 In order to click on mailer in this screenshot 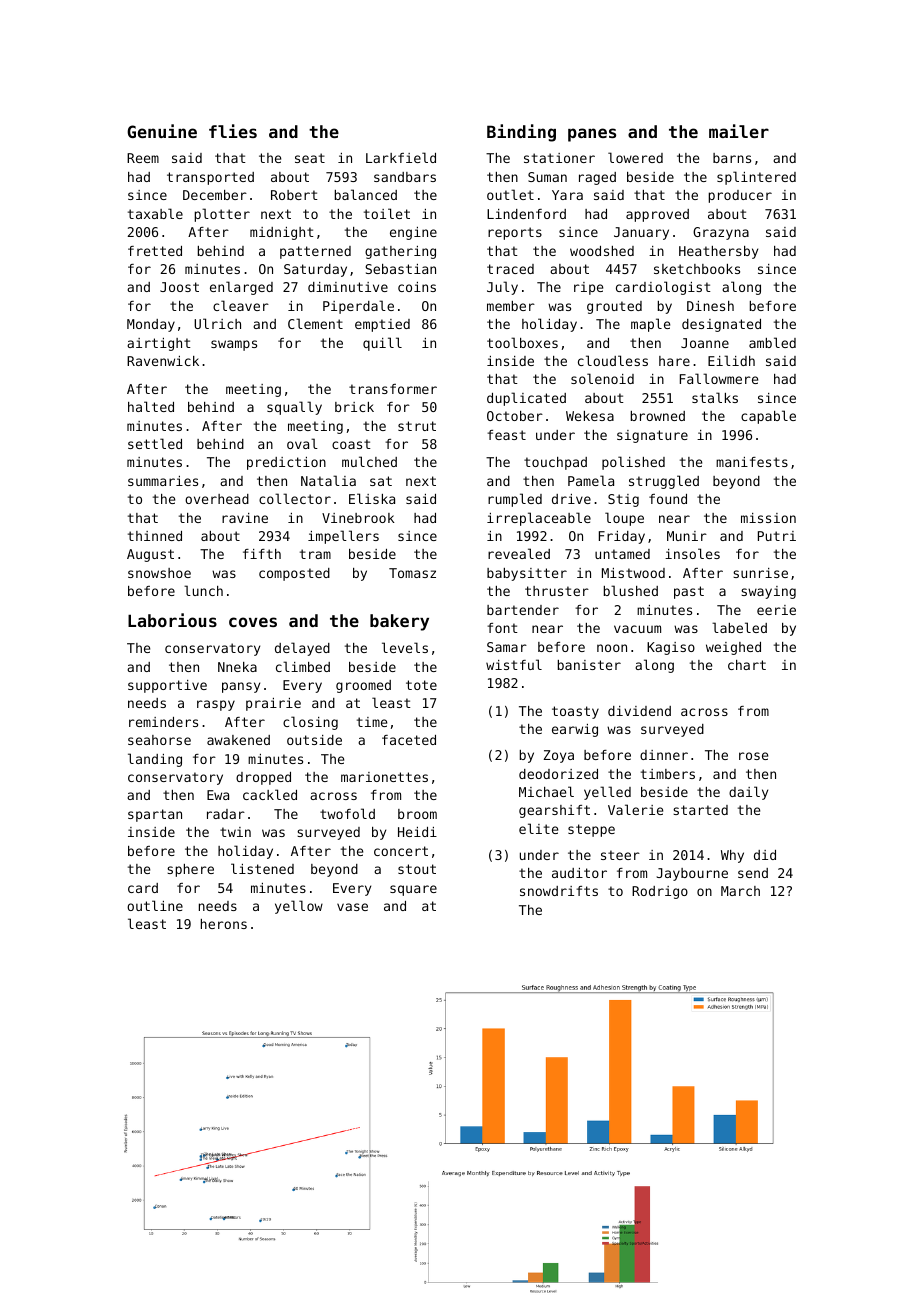, I will do `click(739, 131)`.
